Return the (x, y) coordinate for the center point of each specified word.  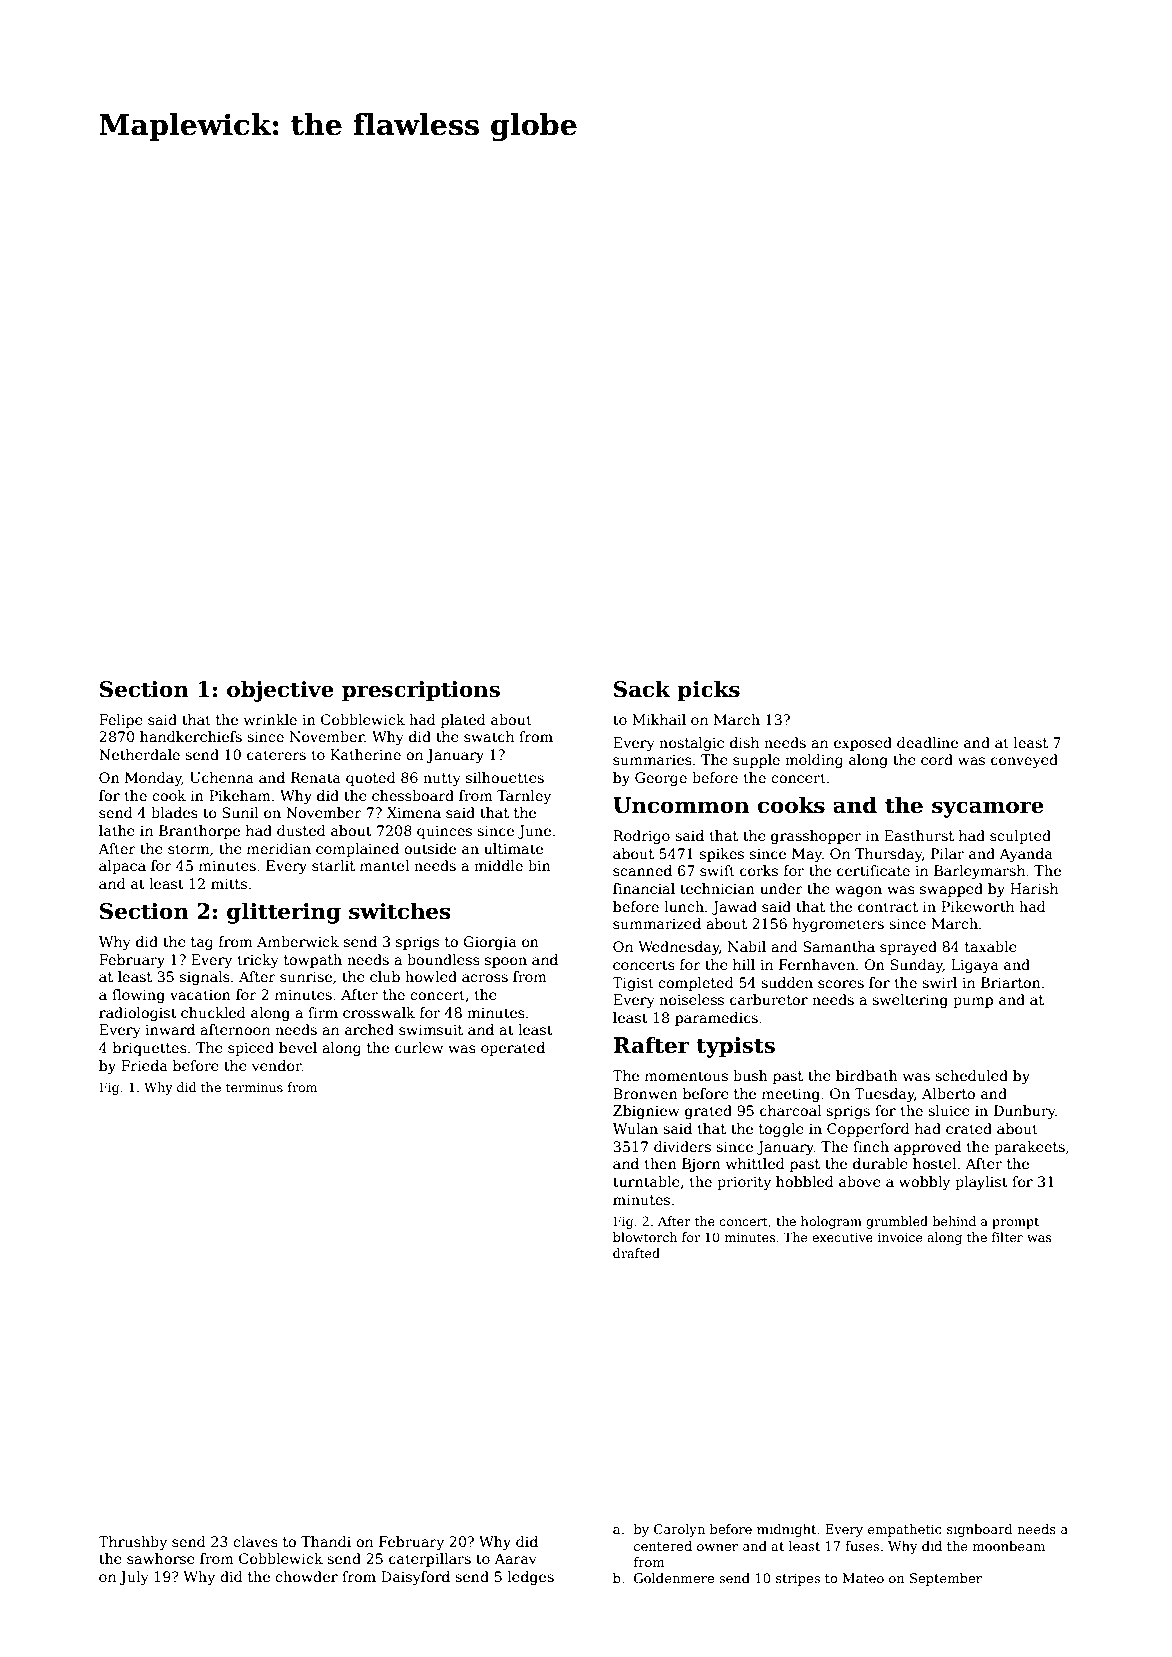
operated (513, 1049)
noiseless (691, 999)
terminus (254, 1087)
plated (463, 721)
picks (708, 691)
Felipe (121, 721)
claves (255, 1541)
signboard (979, 1530)
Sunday (917, 966)
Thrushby (132, 1543)
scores (841, 984)
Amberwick (298, 941)
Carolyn (679, 1530)
